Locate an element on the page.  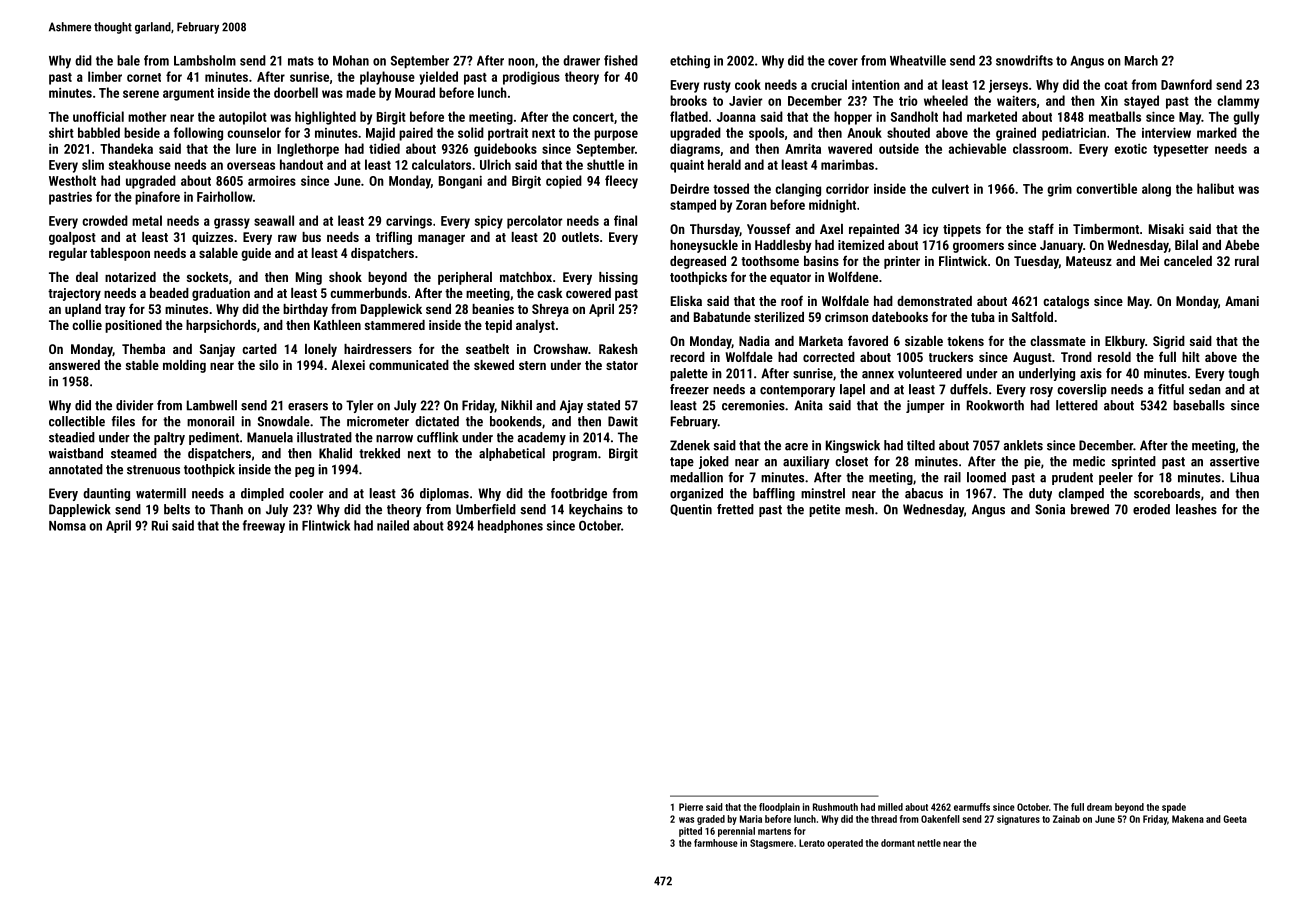
outlets is located at coordinates (580, 237).
